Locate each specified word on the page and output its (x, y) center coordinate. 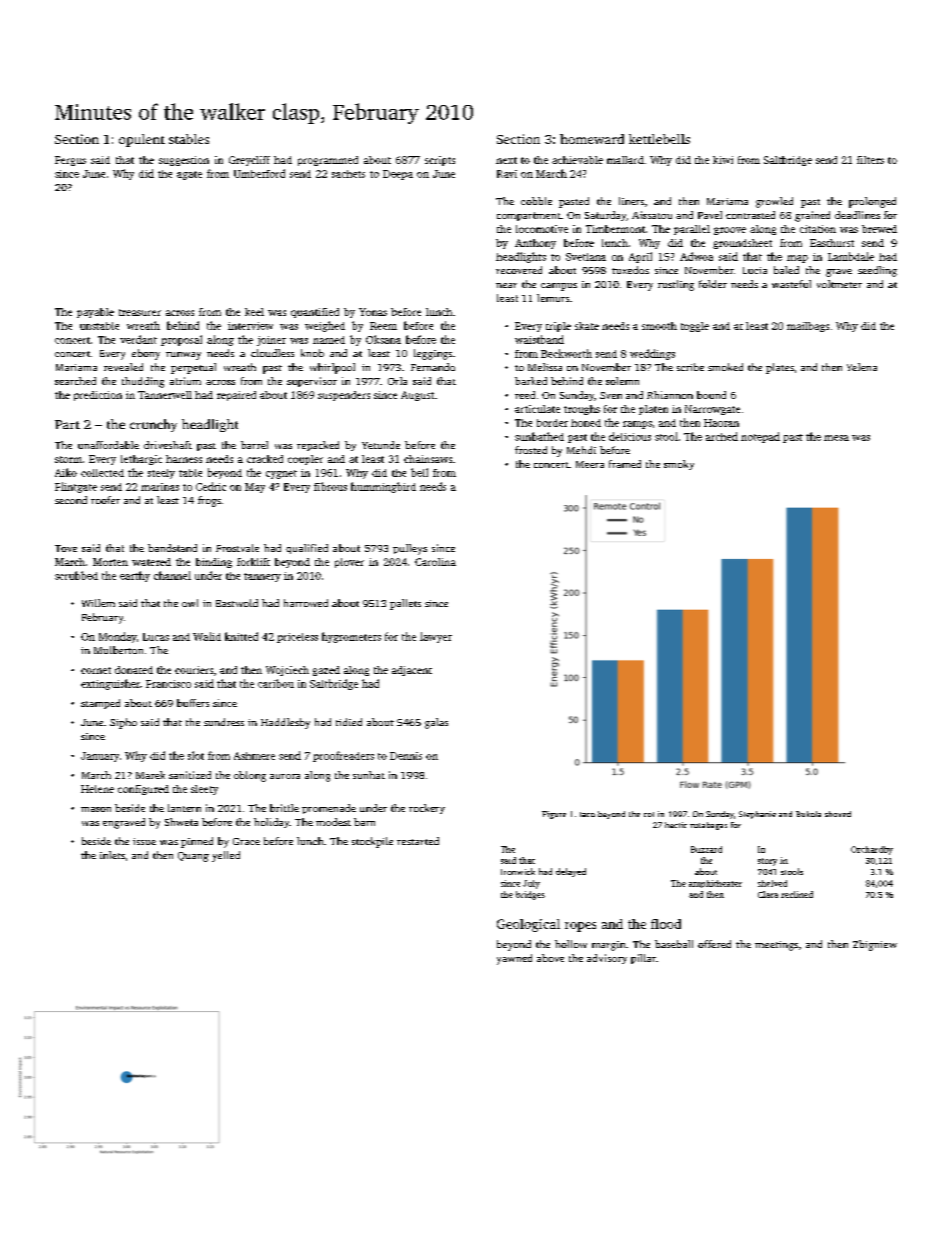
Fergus (70, 161)
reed (525, 395)
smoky (679, 465)
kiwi (723, 160)
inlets (112, 855)
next (506, 160)
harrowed (306, 603)
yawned (514, 959)
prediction (98, 396)
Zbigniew (875, 945)
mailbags (808, 327)
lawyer (436, 637)
